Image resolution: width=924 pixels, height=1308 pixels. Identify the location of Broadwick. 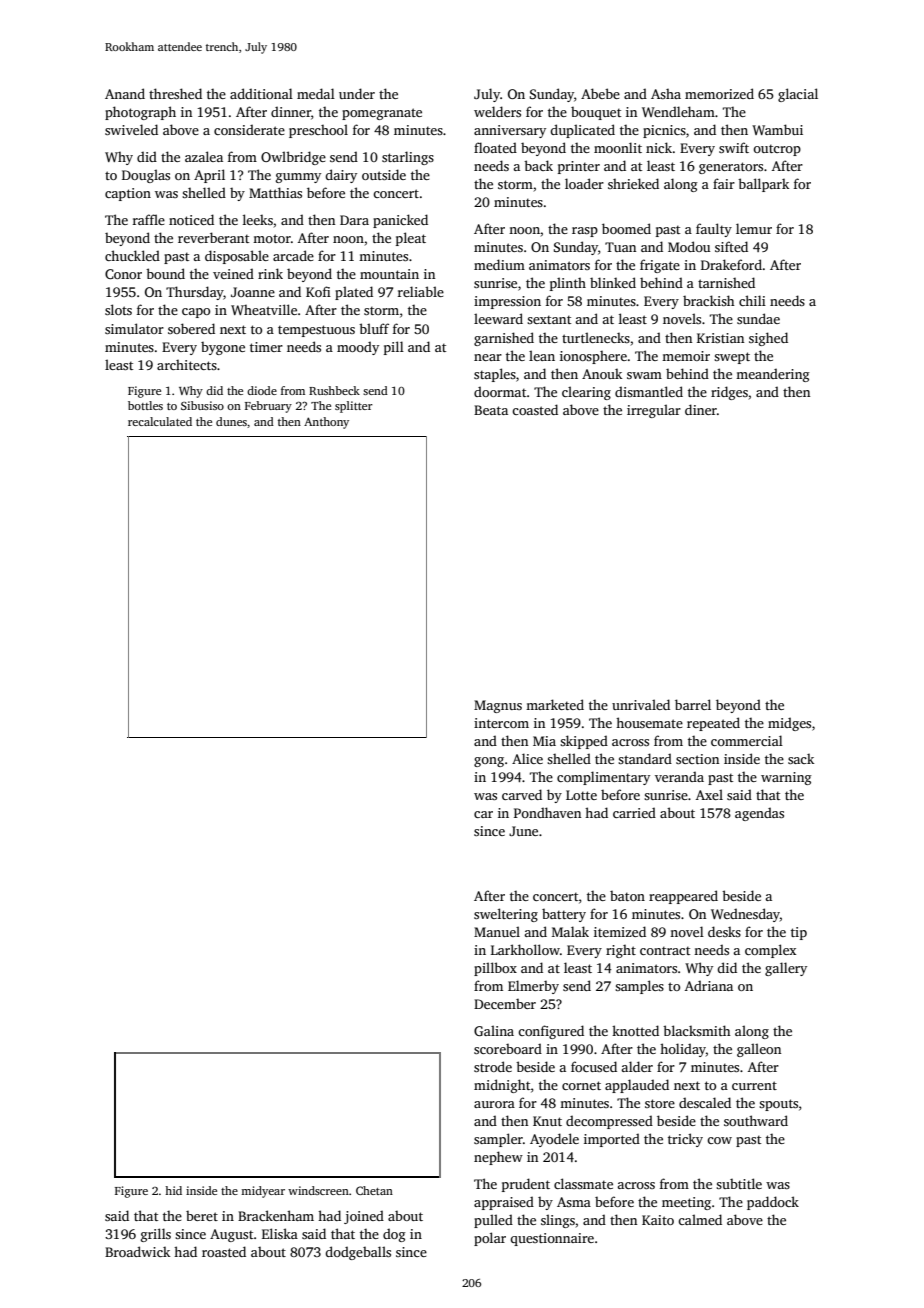
(137, 1251).
